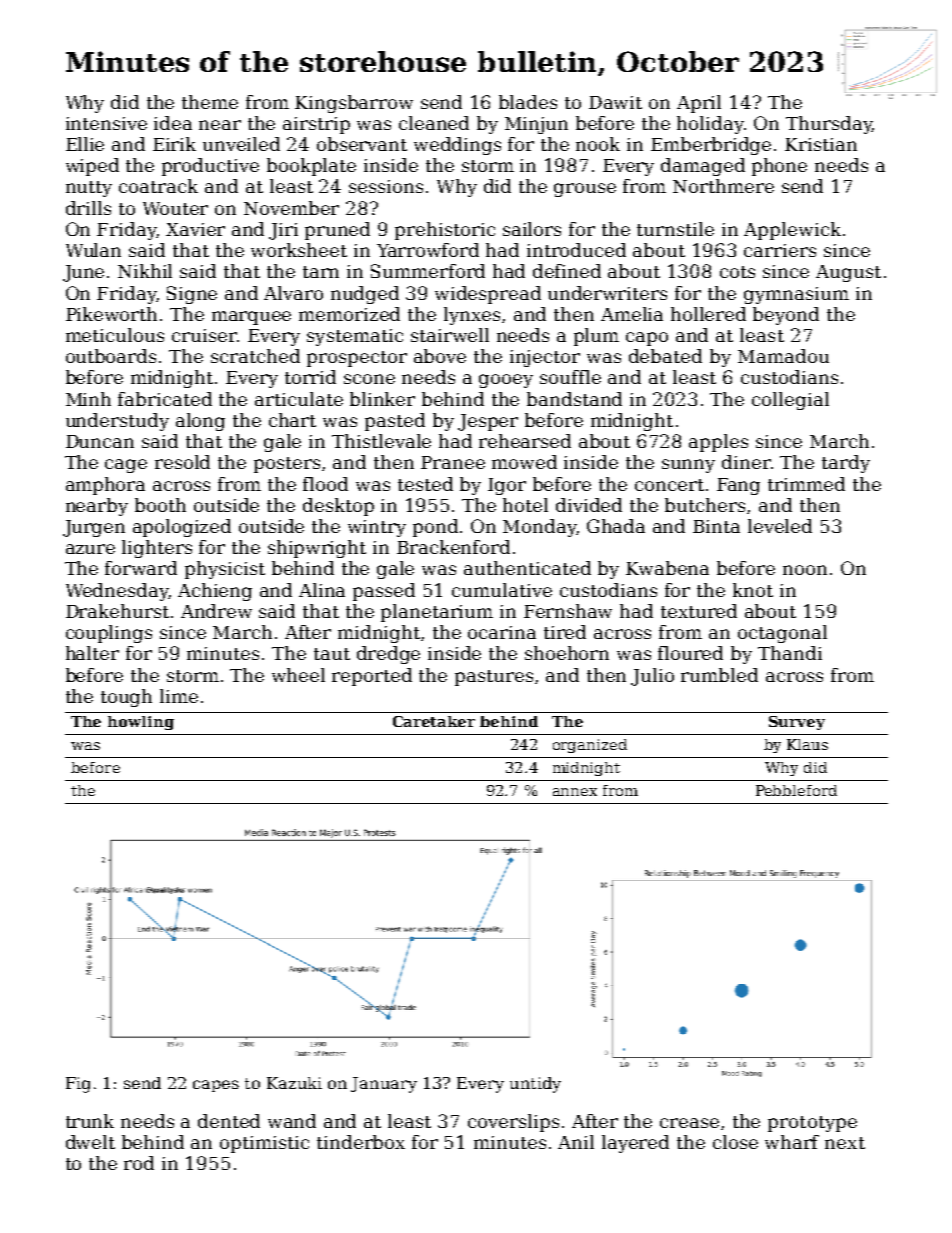  I want to click on Anil, so click(576, 1142).
